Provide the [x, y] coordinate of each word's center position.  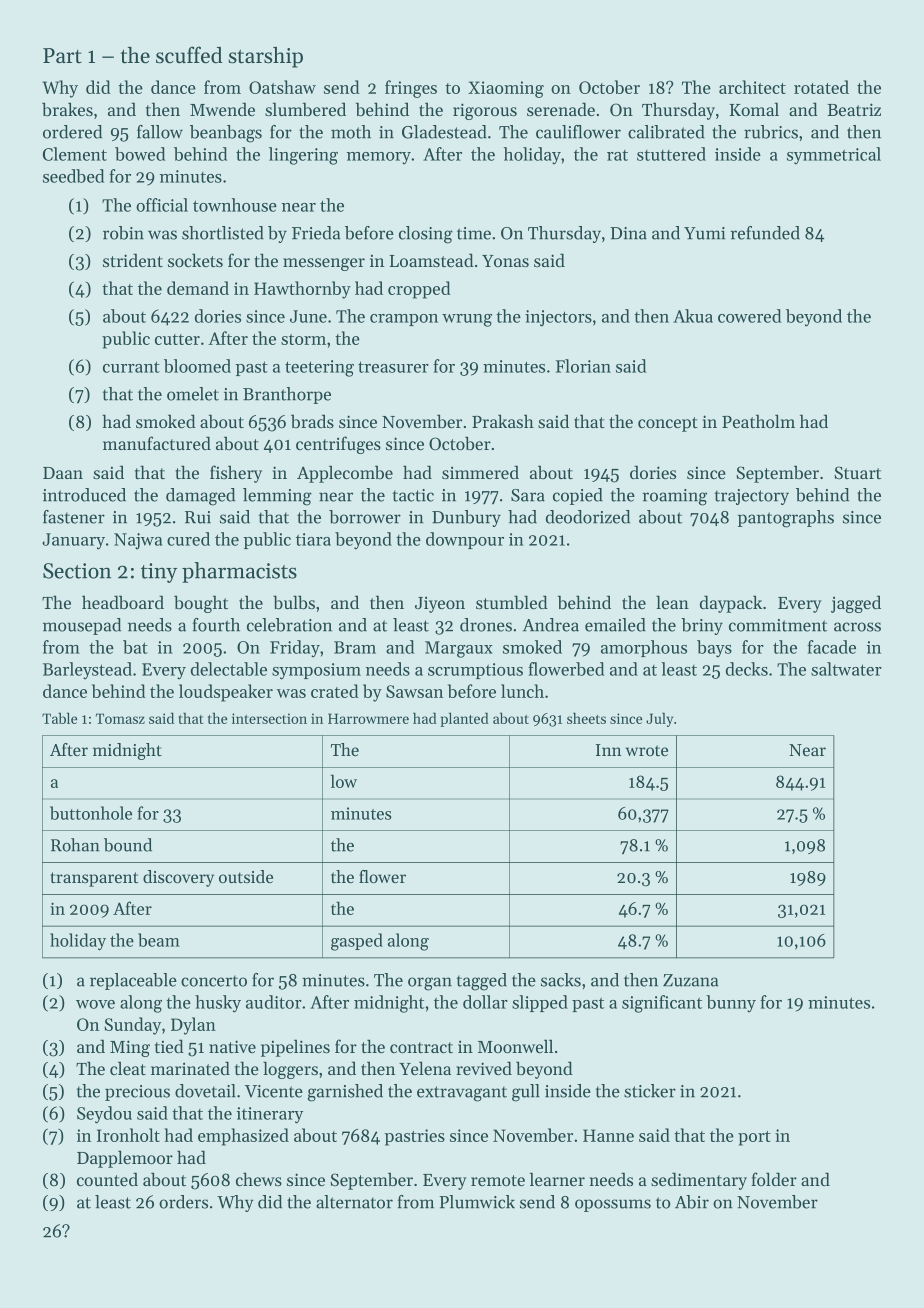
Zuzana [691, 980]
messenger [324, 264]
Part [62, 56]
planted [464, 719]
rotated [821, 87]
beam [159, 940]
